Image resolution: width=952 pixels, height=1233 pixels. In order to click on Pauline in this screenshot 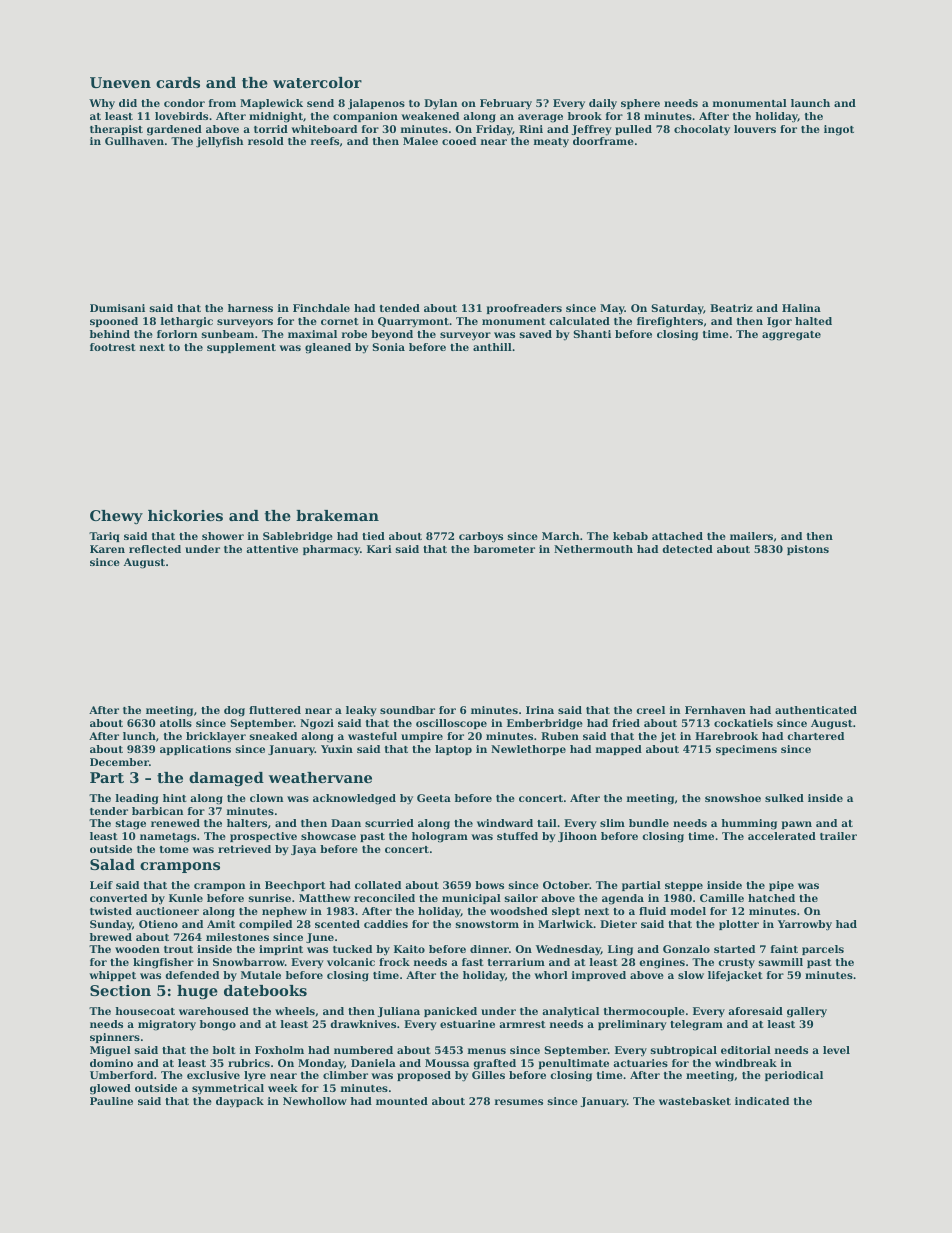, I will do `click(111, 1101)`.
